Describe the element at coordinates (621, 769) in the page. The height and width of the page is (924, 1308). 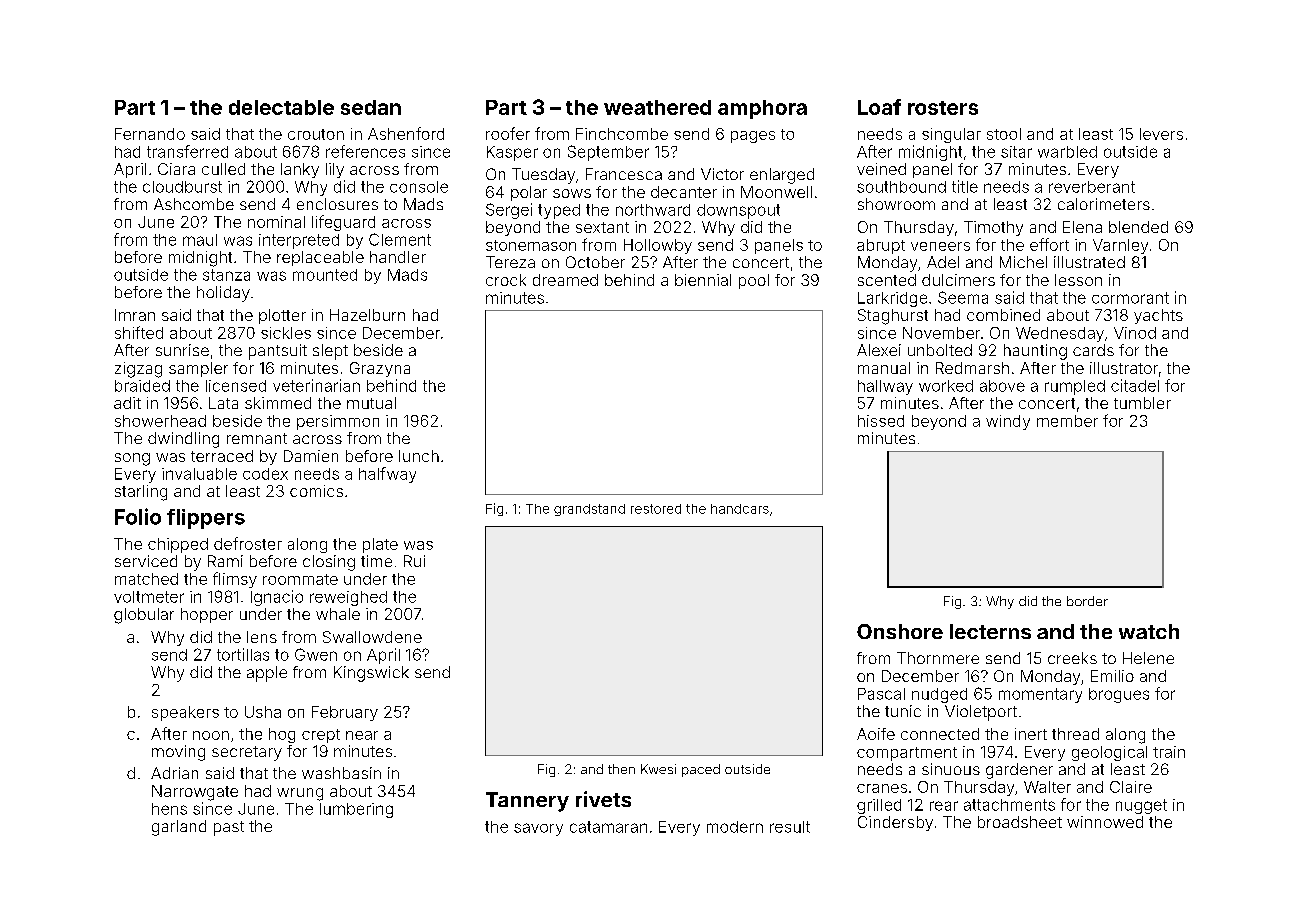
I see `then` at that location.
